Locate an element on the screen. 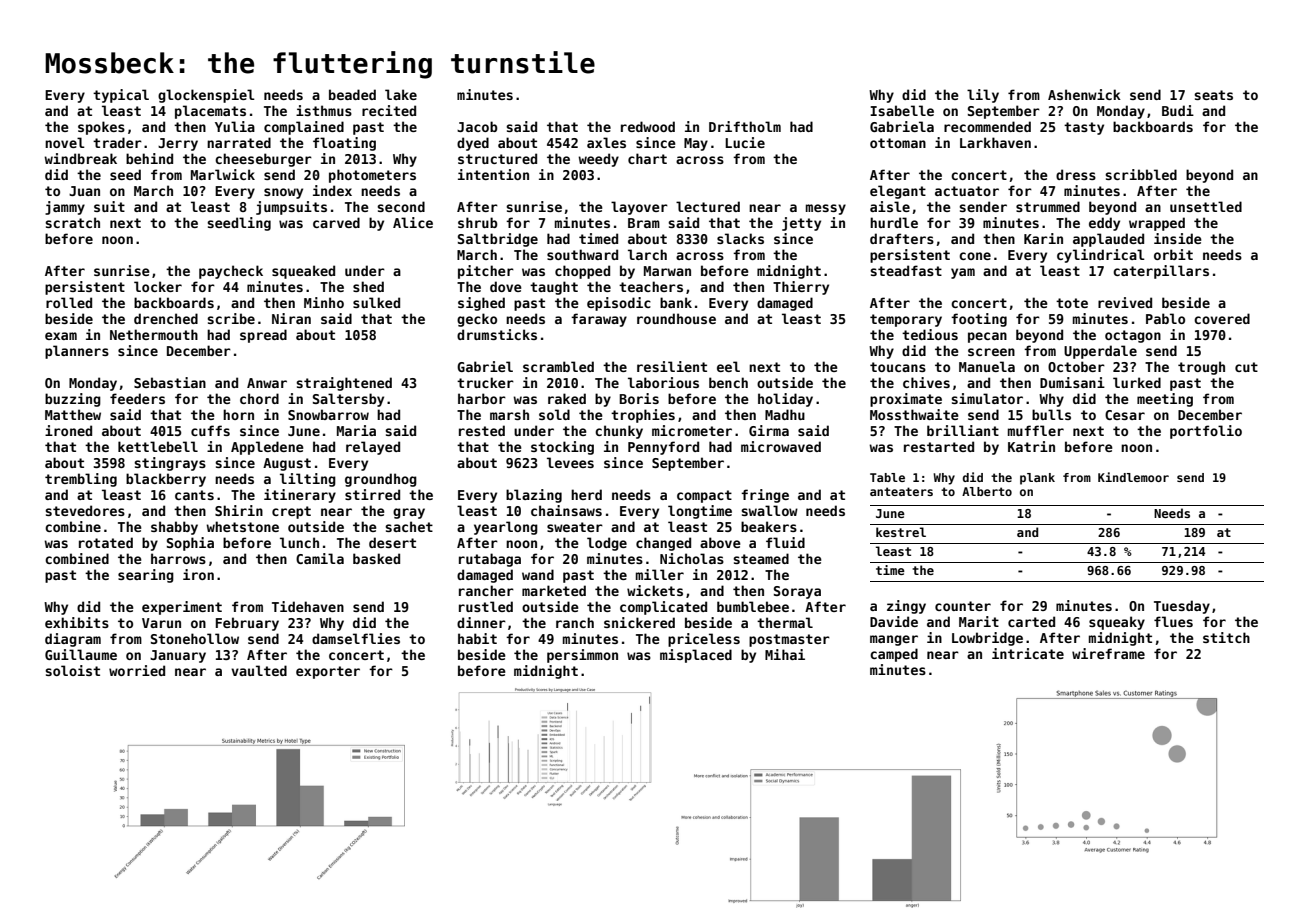 This screenshot has height=924, width=1308. tasty is located at coordinates (1084, 128).
